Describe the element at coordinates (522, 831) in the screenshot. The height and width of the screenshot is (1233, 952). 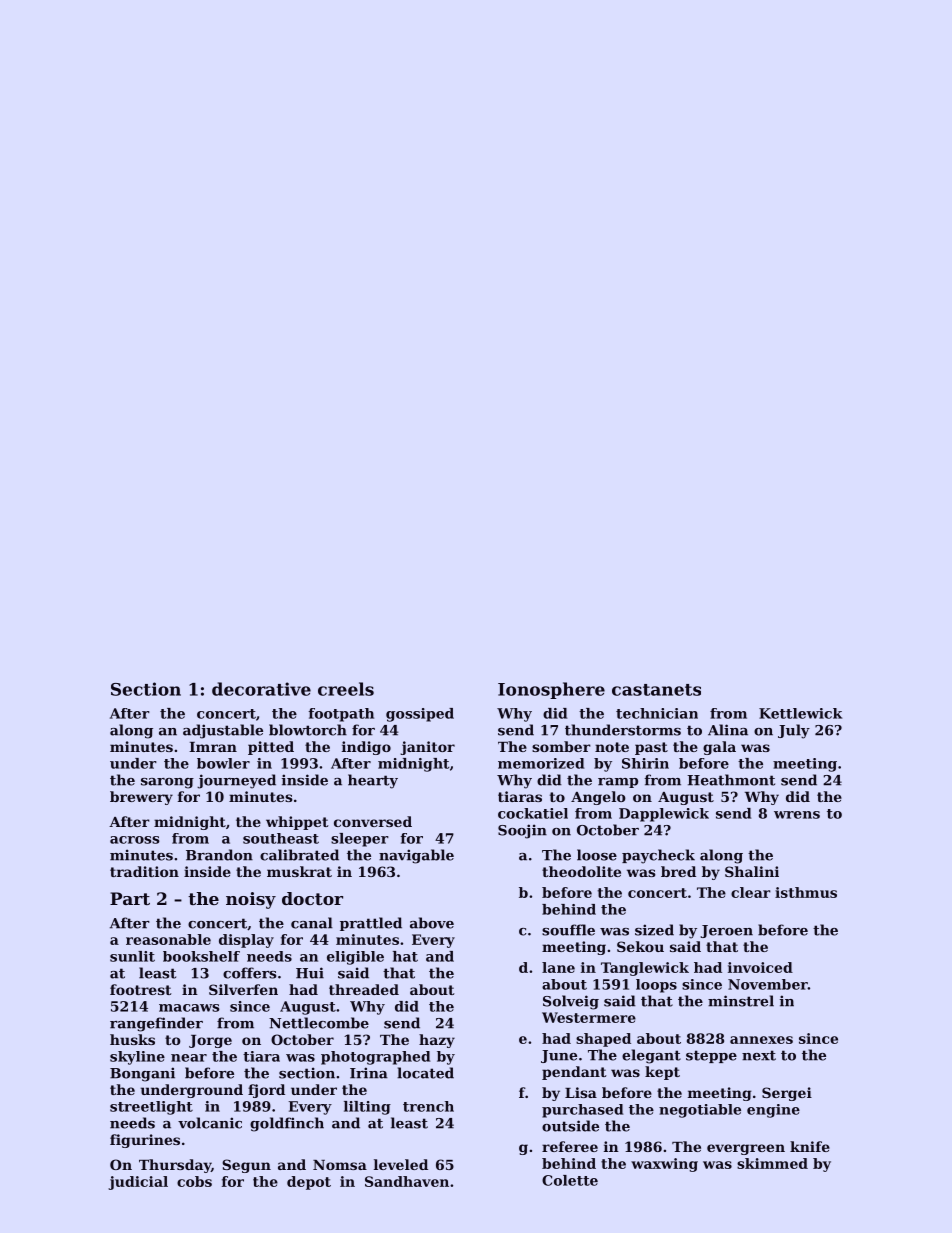
I see `Soojin` at that location.
